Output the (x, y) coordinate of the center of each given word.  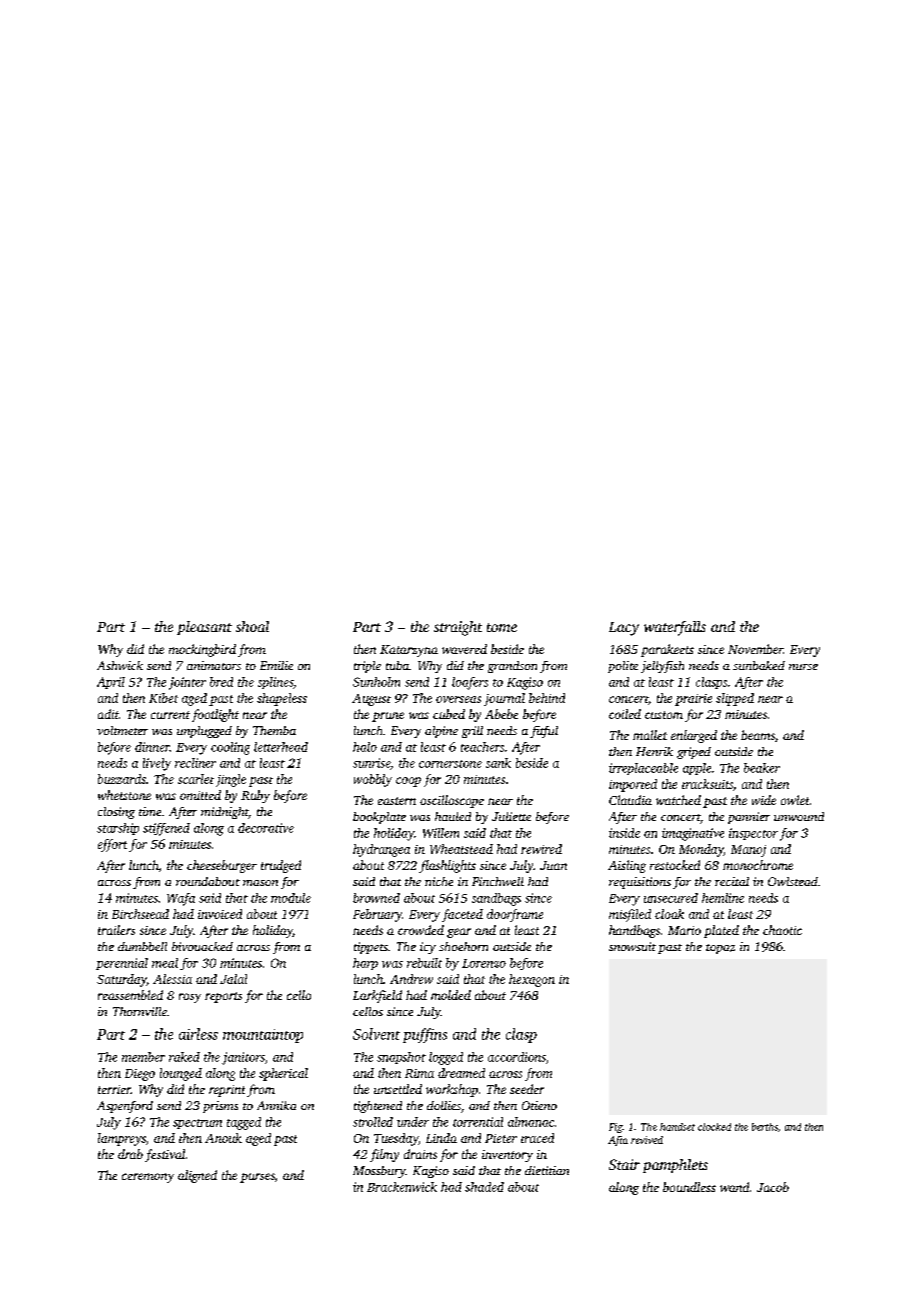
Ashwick (120, 665)
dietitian (547, 1170)
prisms (220, 1107)
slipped (735, 699)
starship (118, 829)
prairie (693, 700)
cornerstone (450, 764)
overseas (458, 699)
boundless (689, 1187)
